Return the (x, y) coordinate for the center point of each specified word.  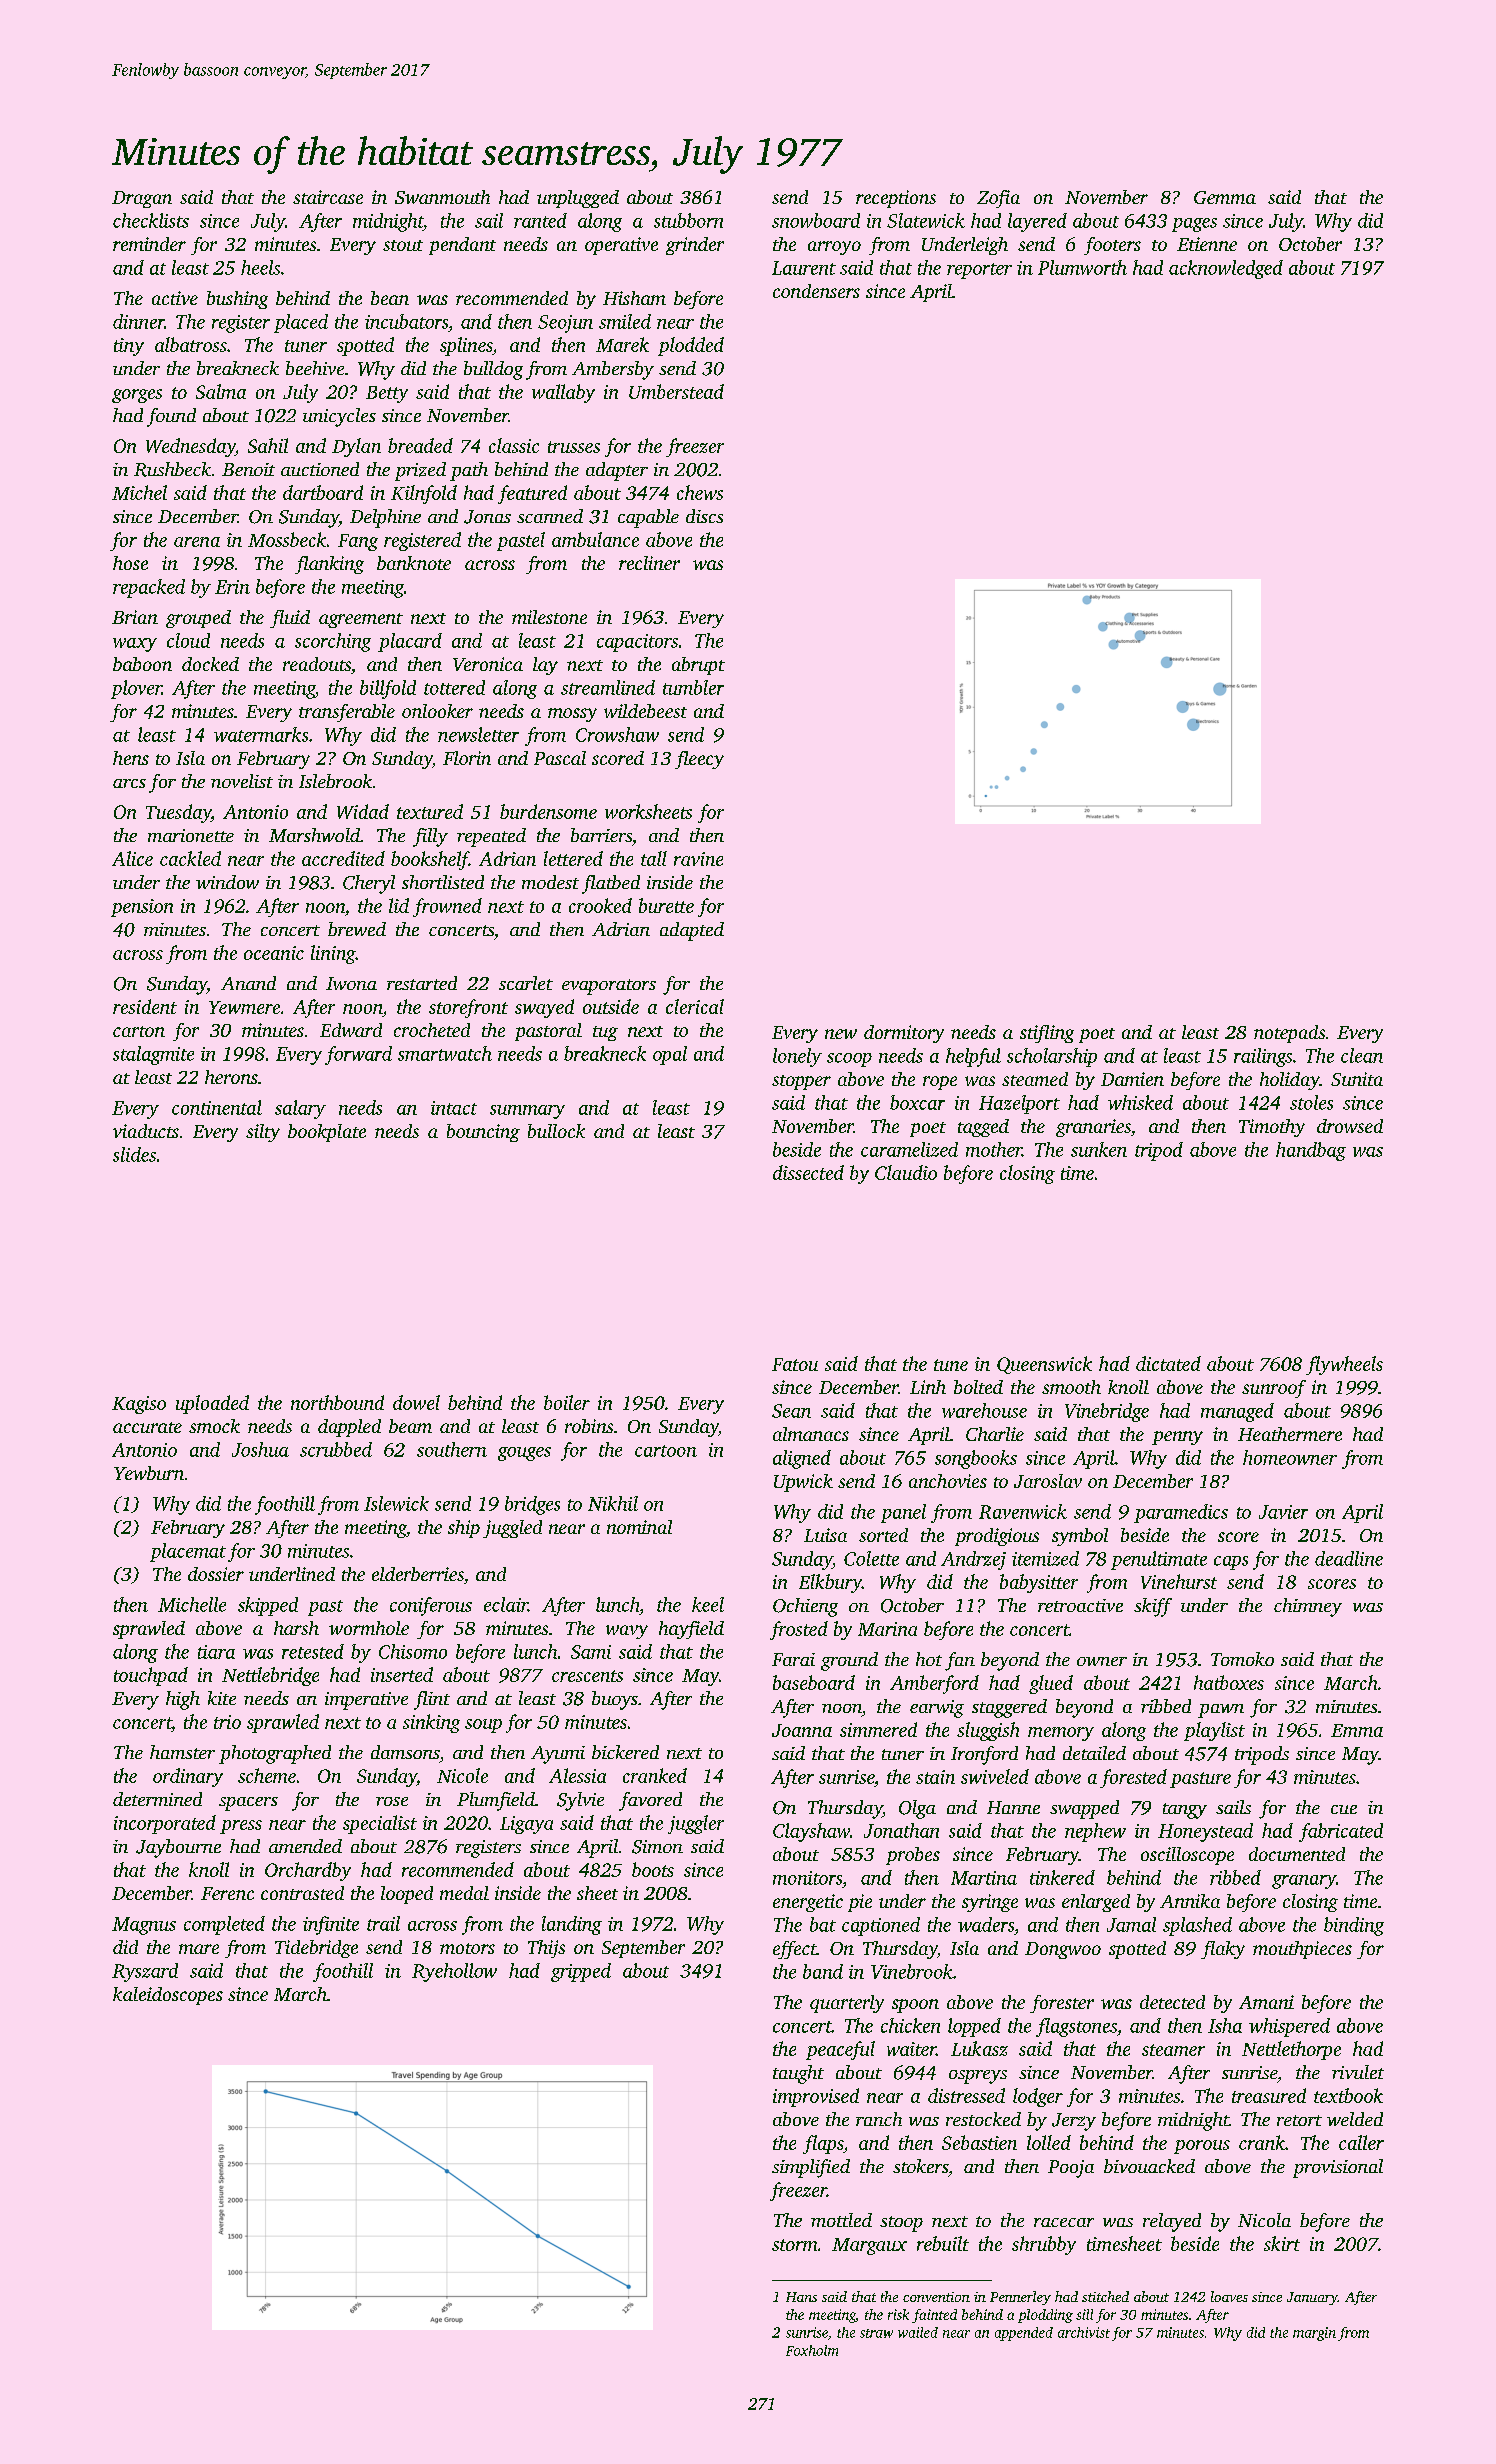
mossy (572, 715)
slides (134, 1154)
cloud (188, 640)
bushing (237, 300)
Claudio (906, 1172)
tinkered (1062, 1877)
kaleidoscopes (168, 1996)
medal (464, 1893)
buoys (615, 1700)
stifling (1047, 1034)
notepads (1289, 1034)
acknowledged (1226, 269)
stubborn (688, 220)
